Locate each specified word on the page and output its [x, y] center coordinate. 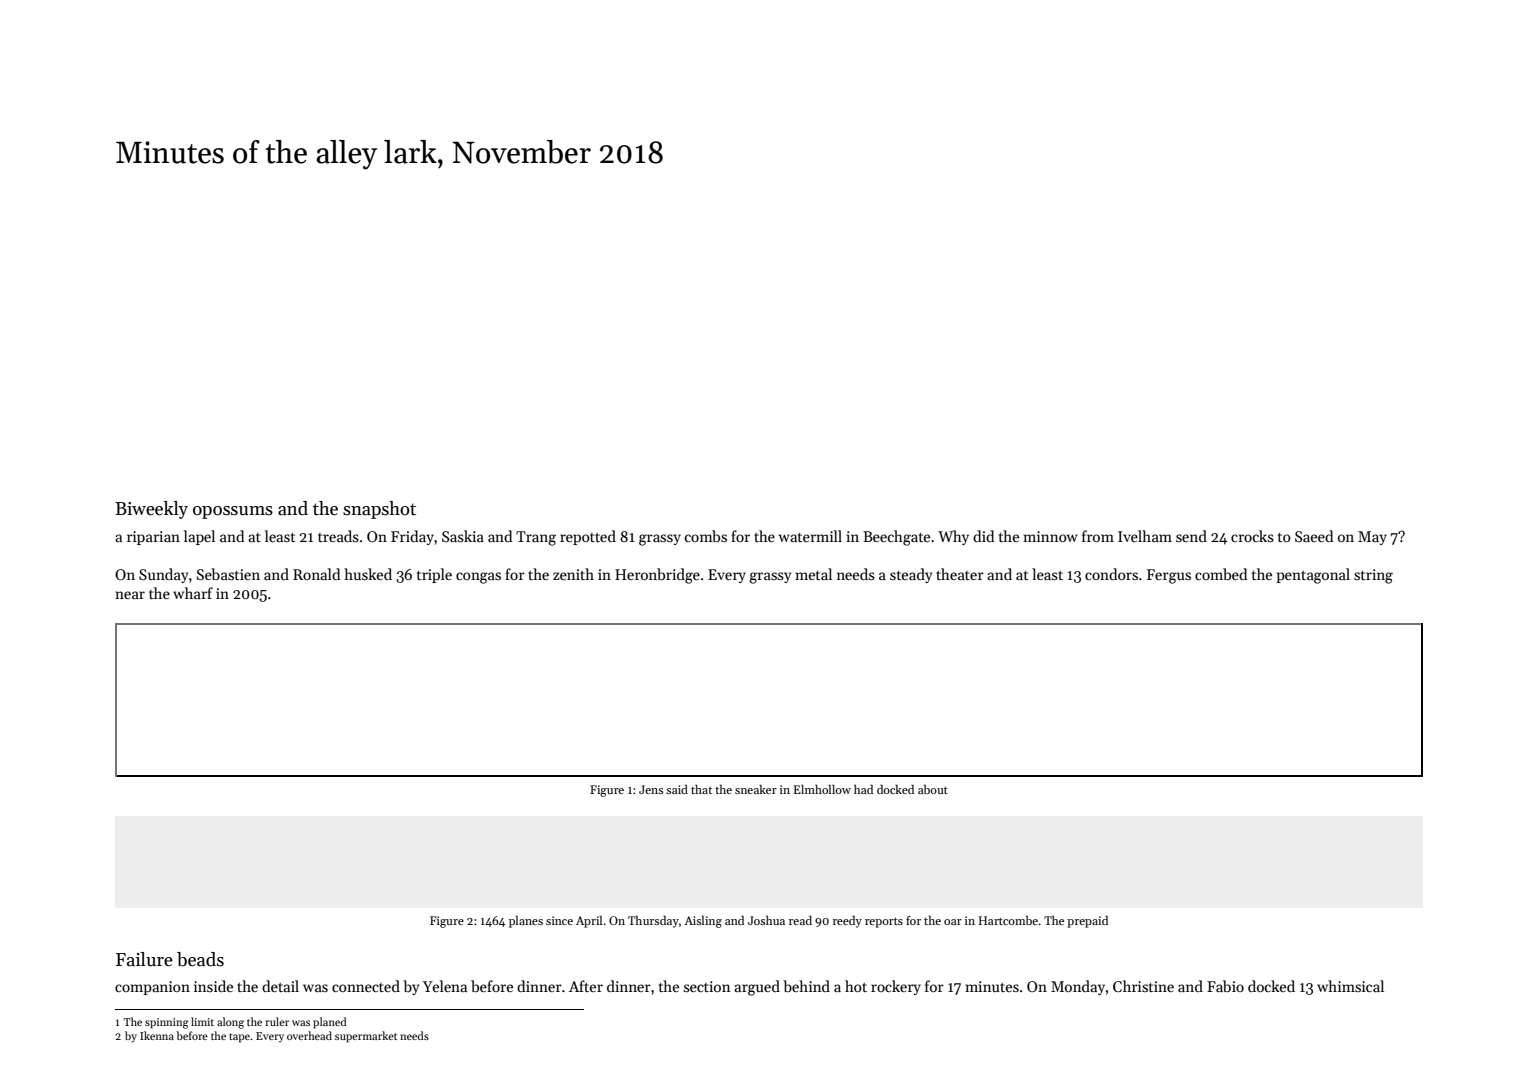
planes [526, 921]
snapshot [379, 510]
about [933, 789]
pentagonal [1313, 576]
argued [757, 988]
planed [330, 1023]
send [1191, 536]
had [863, 789]
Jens [651, 789]
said [677, 789]
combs [705, 536]
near [130, 595]
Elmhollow [822, 789]
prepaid [1087, 921]
